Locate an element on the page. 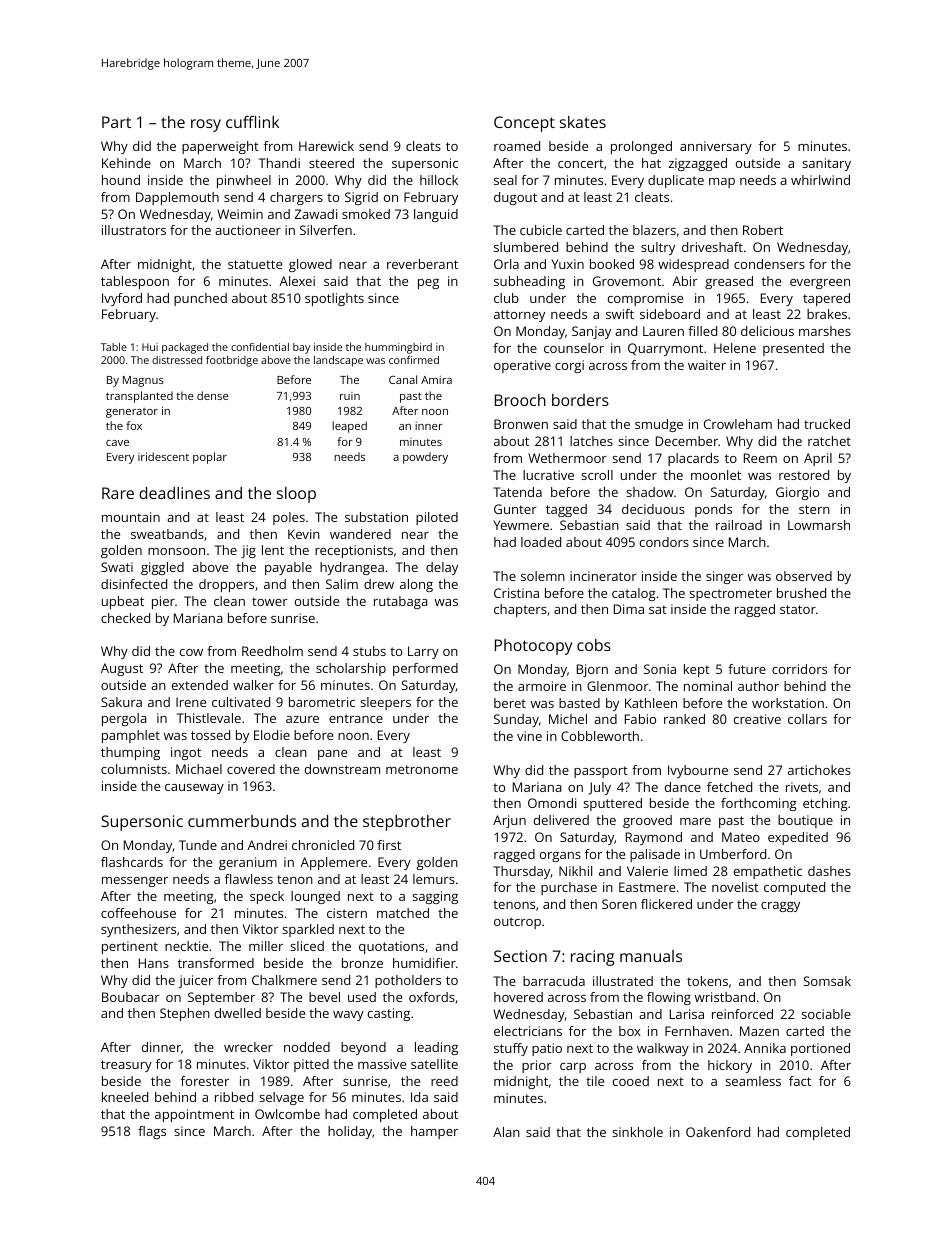  marshes is located at coordinates (825, 331).
